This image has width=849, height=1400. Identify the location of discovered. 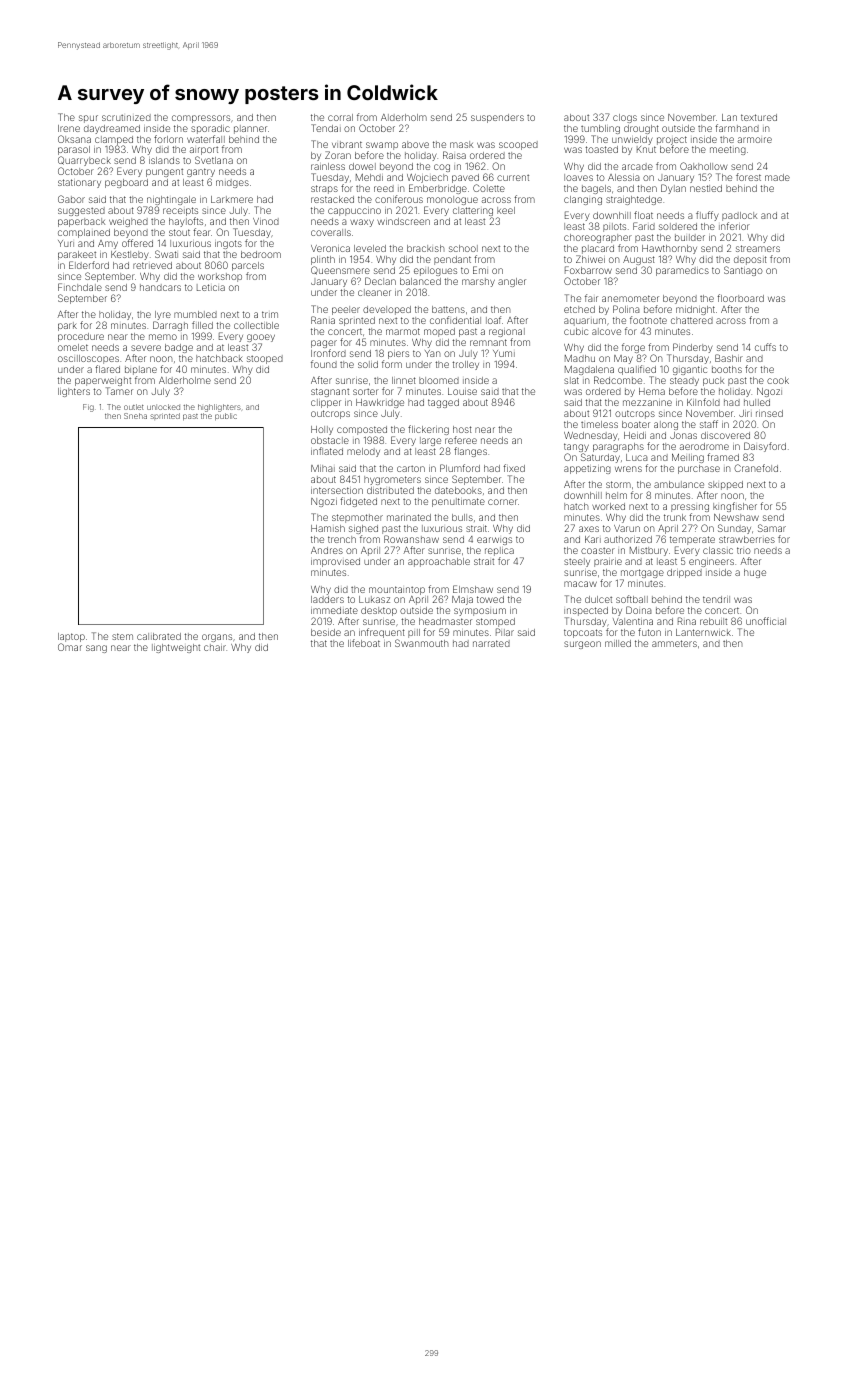
(725, 435).
